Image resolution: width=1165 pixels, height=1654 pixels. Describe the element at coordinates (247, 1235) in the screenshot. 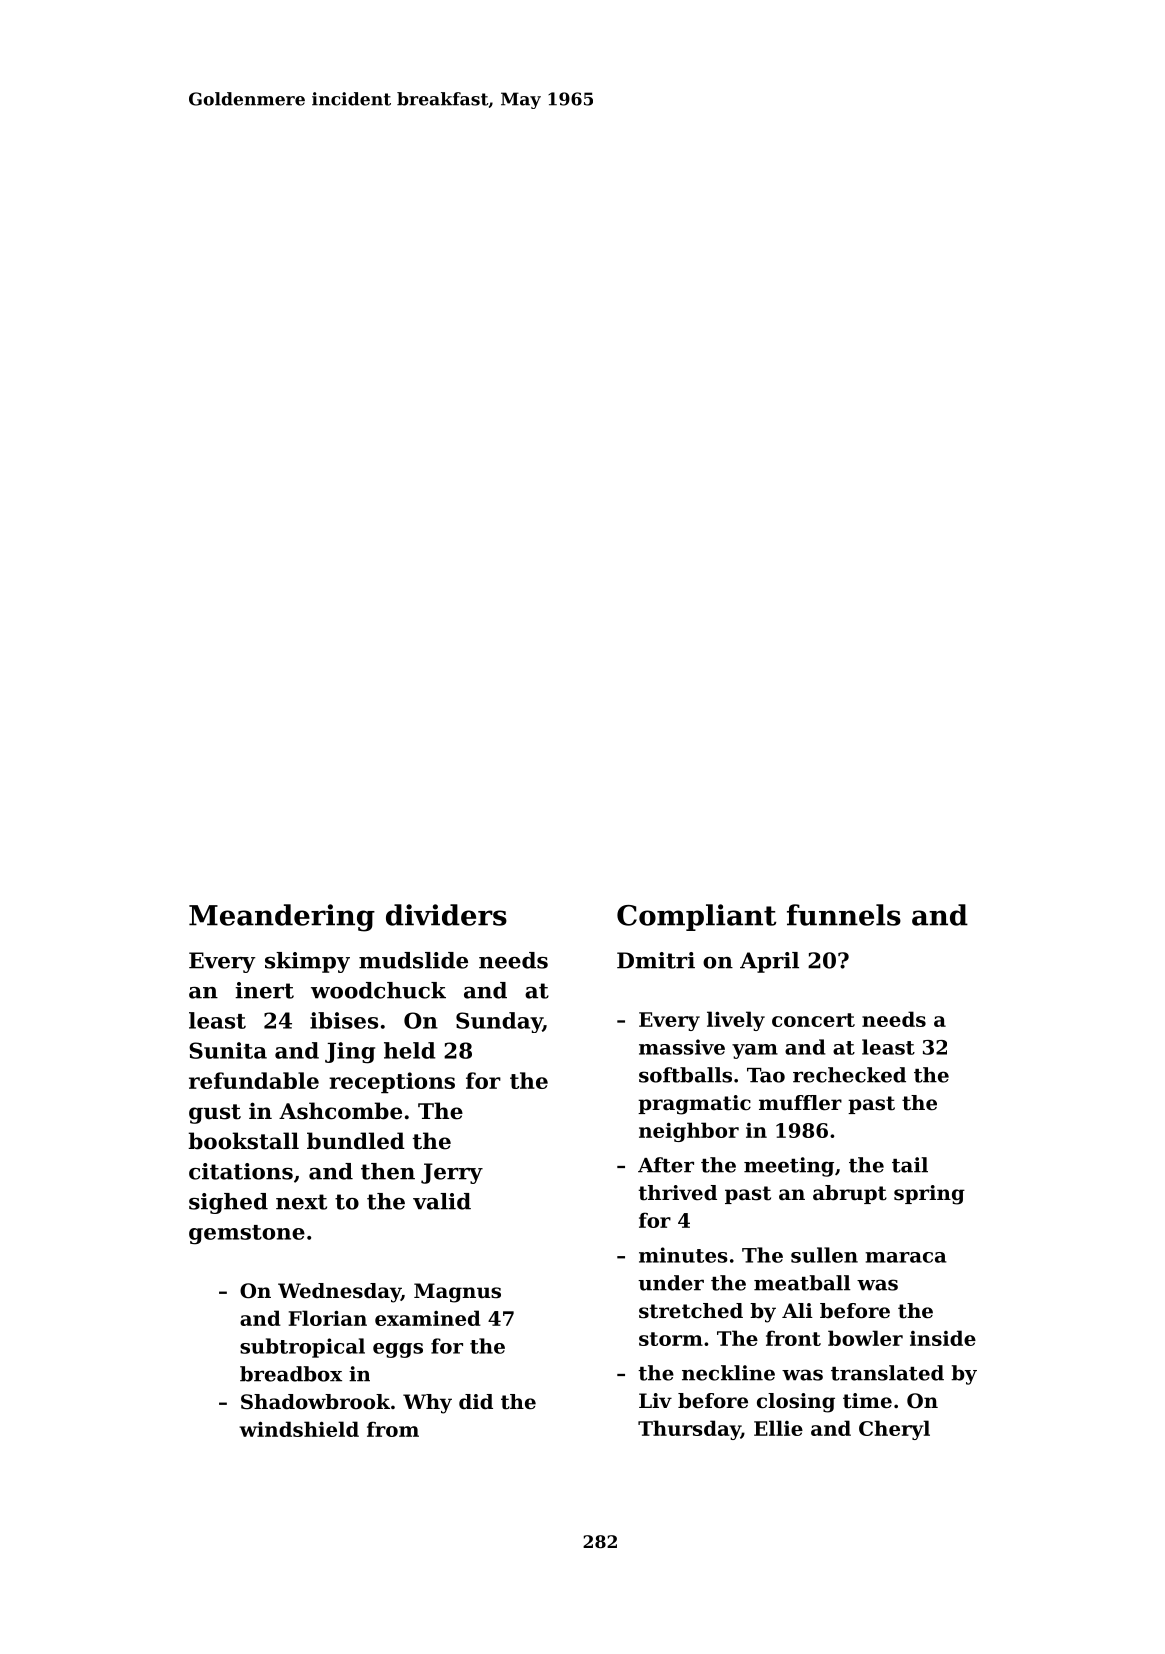

I see `gemstone` at that location.
